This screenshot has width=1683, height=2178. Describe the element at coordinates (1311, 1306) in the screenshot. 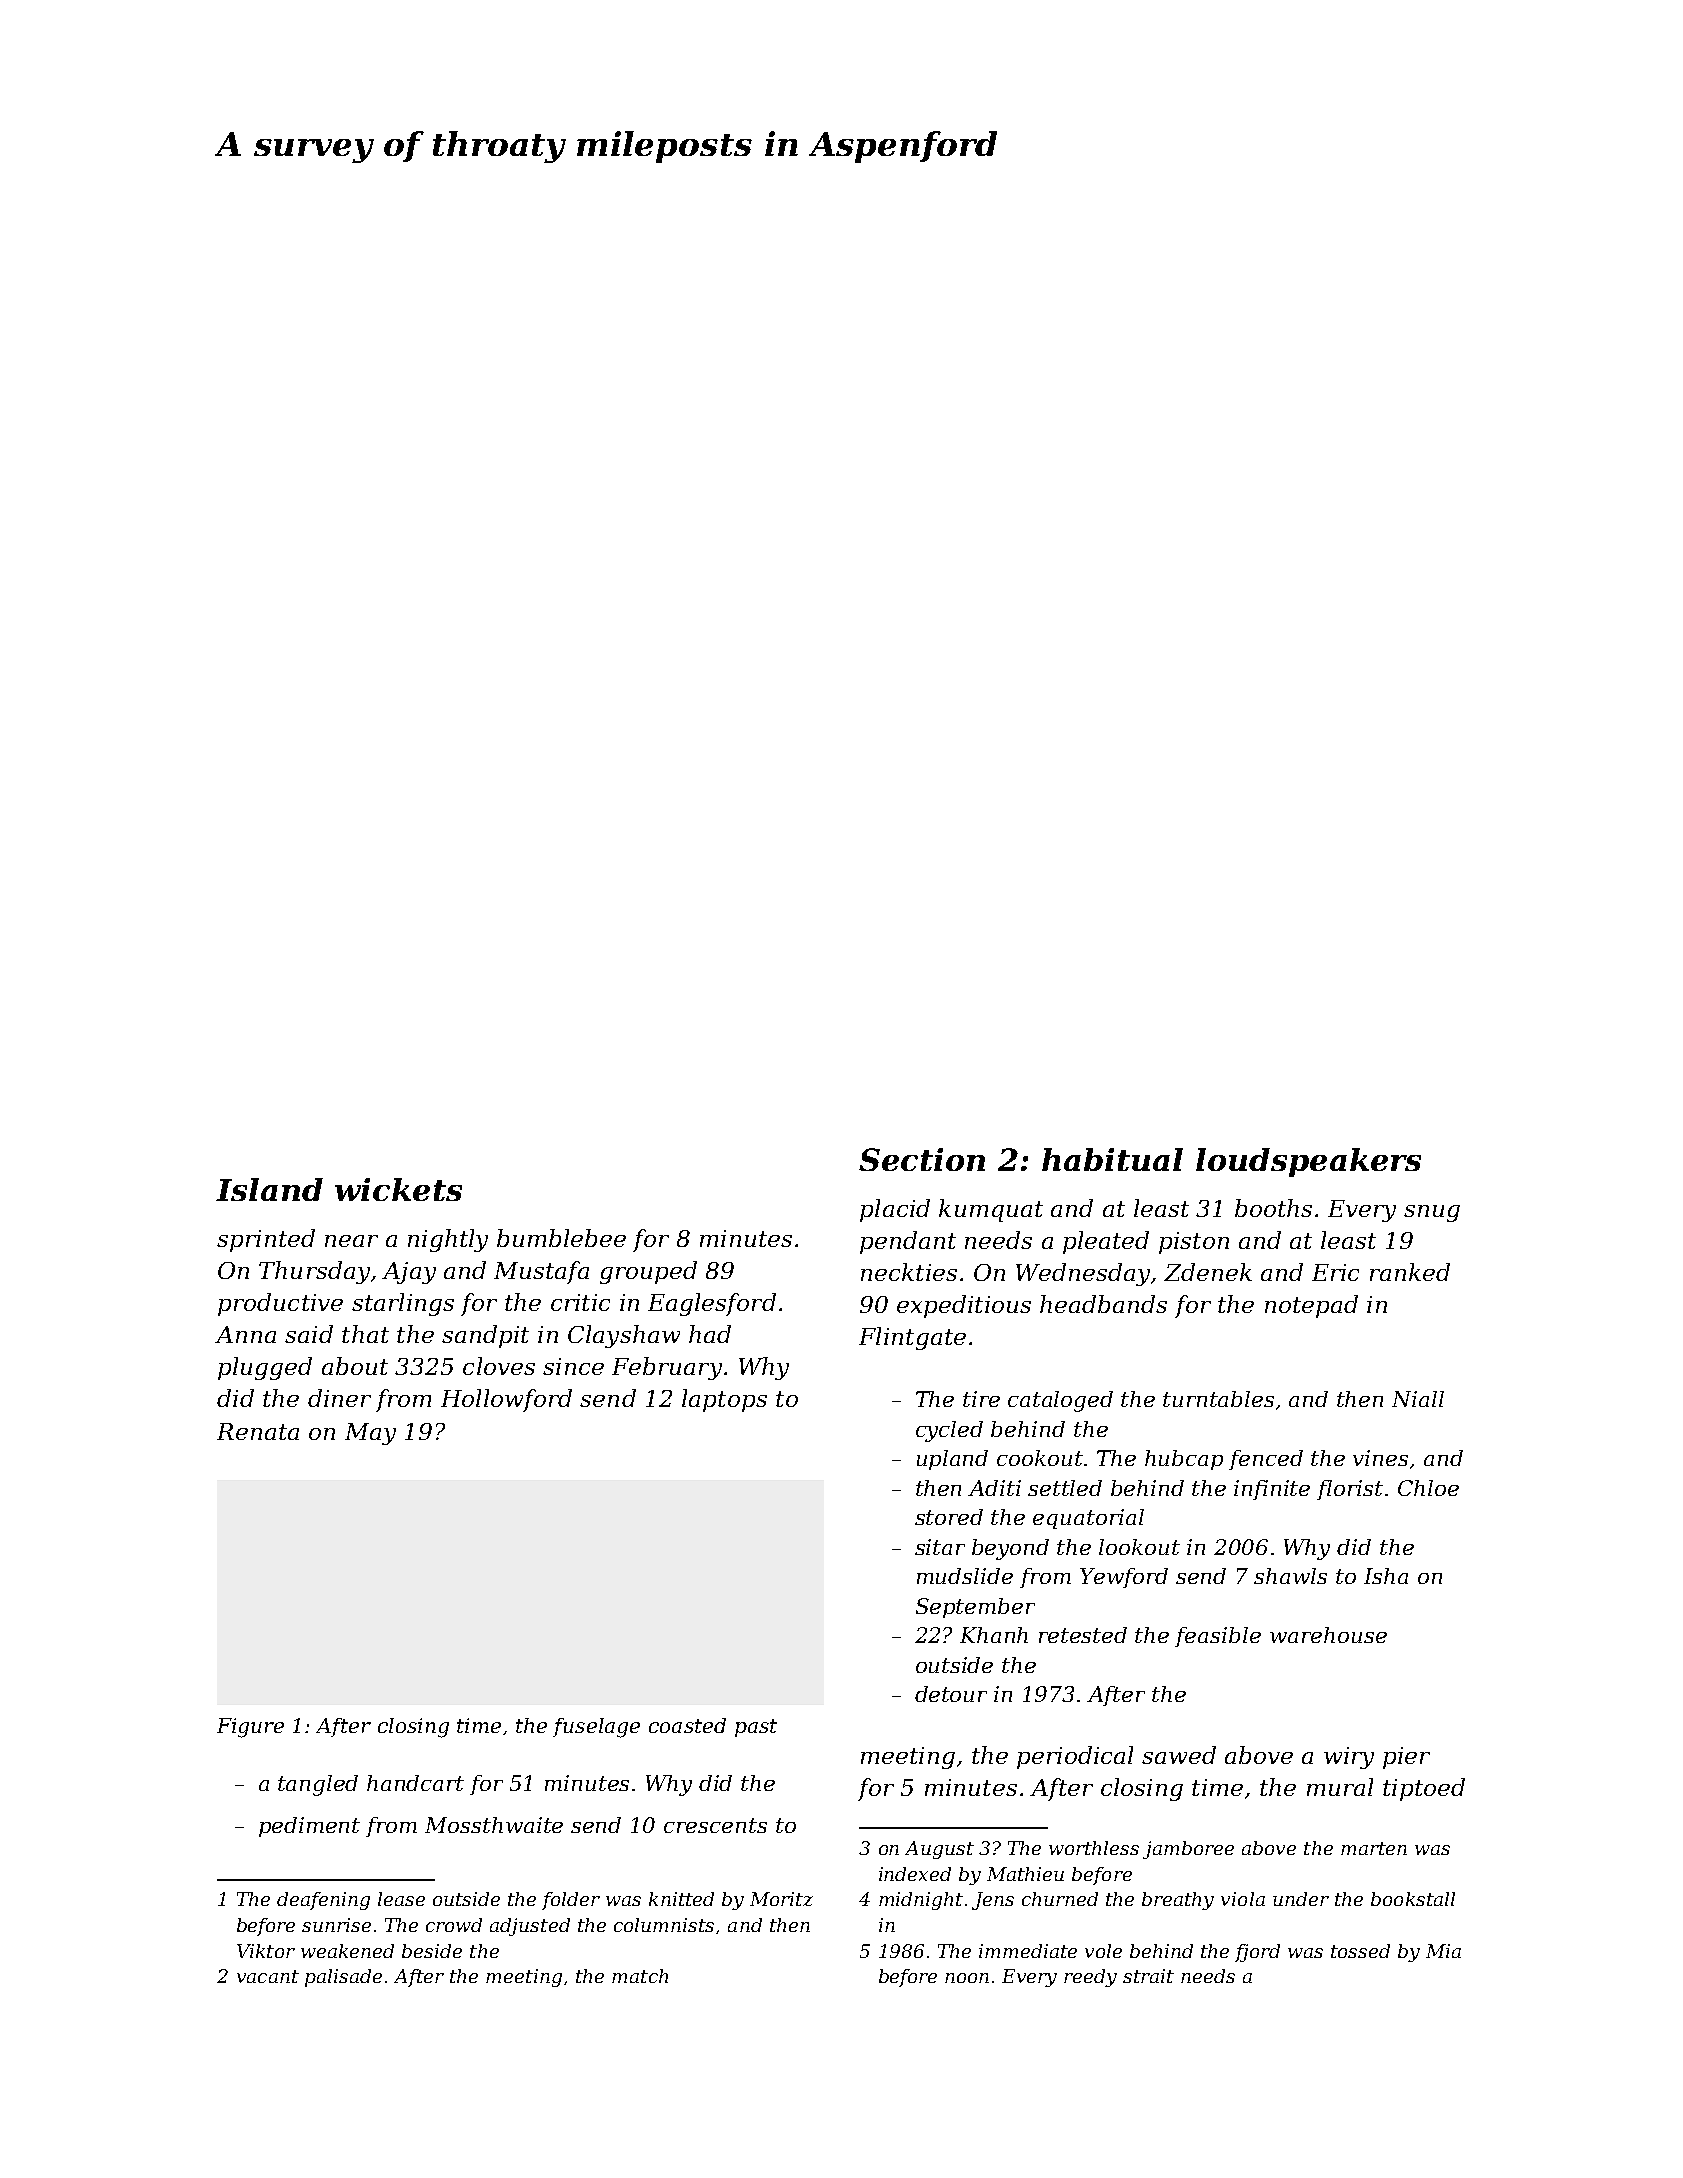

I see `notepad` at that location.
